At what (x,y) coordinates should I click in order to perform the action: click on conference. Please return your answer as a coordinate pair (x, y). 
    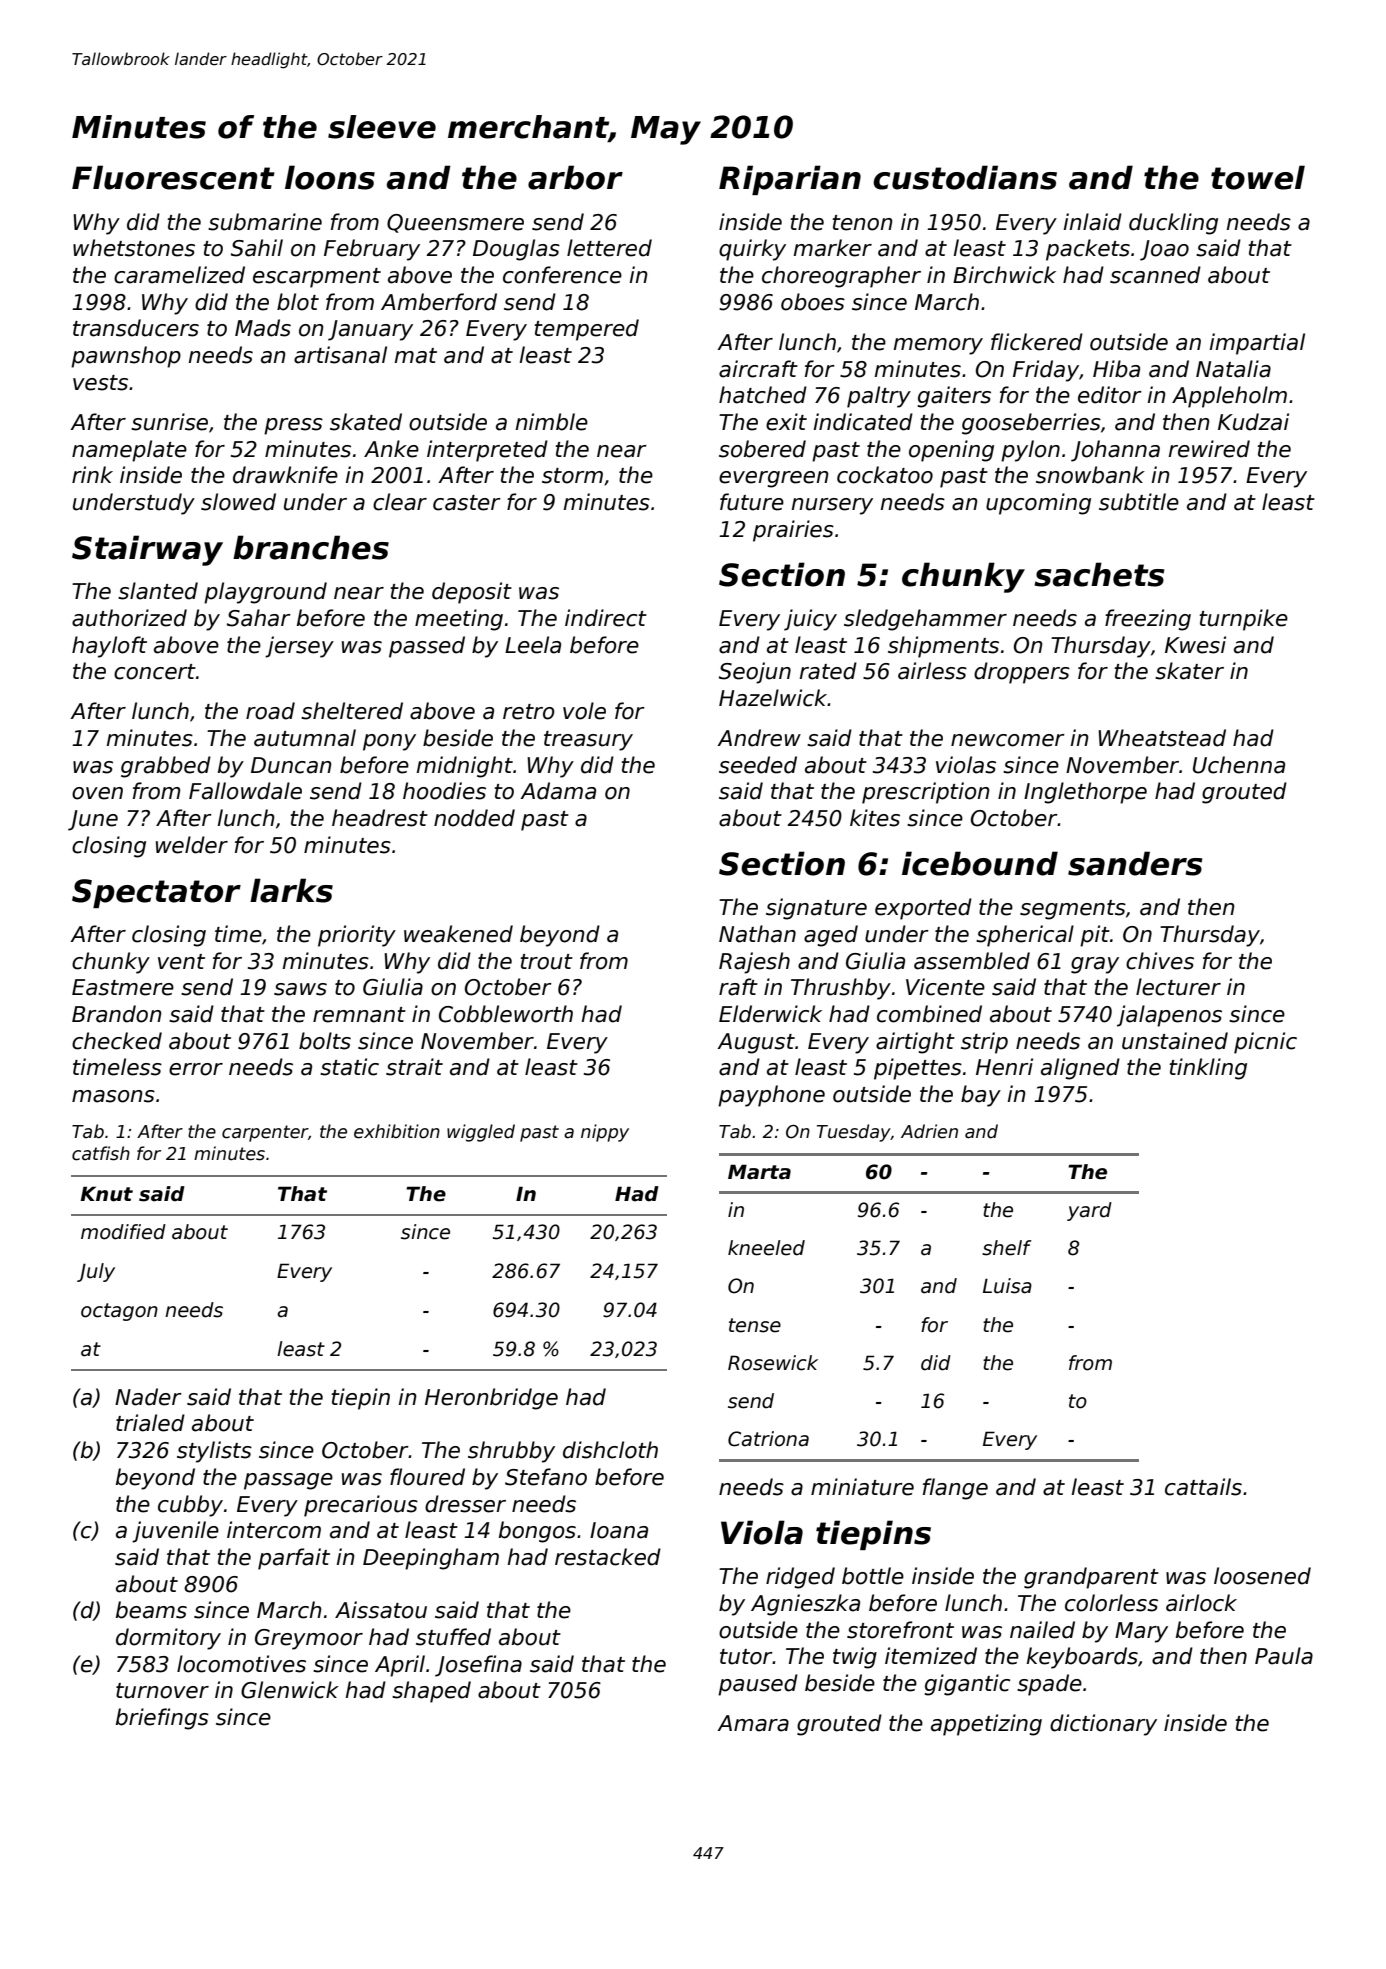
    Looking at the image, I should click on (562, 275).
